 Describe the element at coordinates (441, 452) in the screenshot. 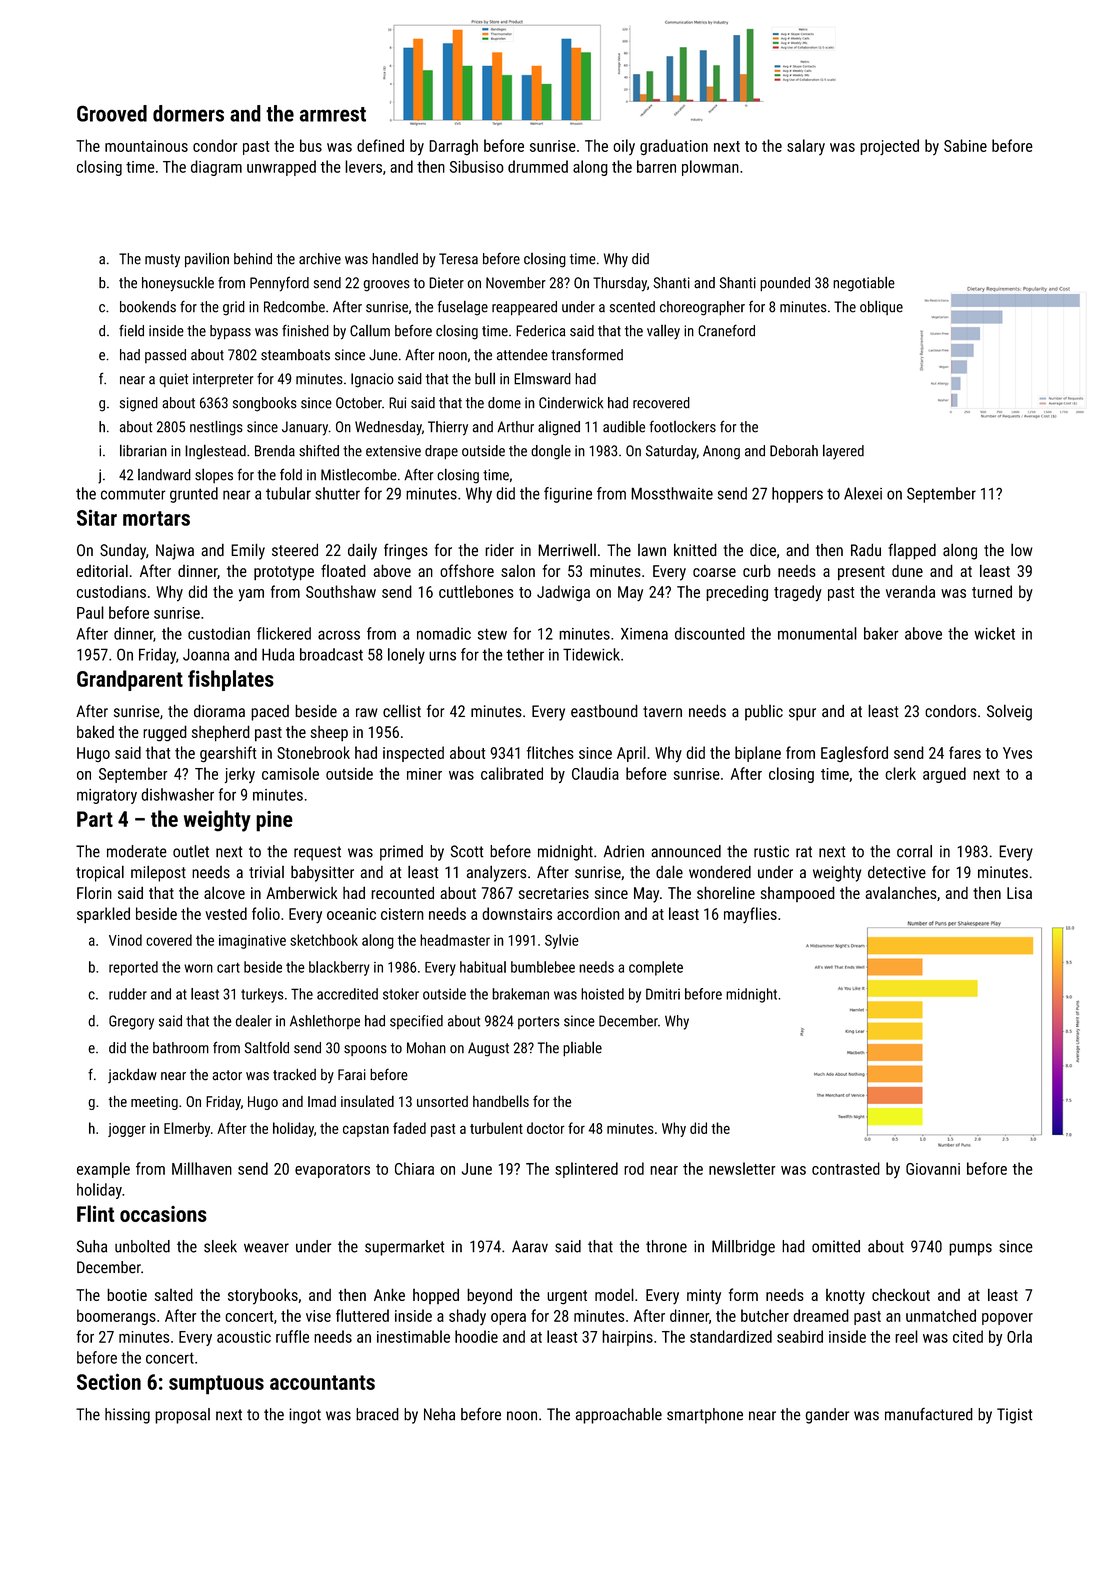

I see `drape` at that location.
